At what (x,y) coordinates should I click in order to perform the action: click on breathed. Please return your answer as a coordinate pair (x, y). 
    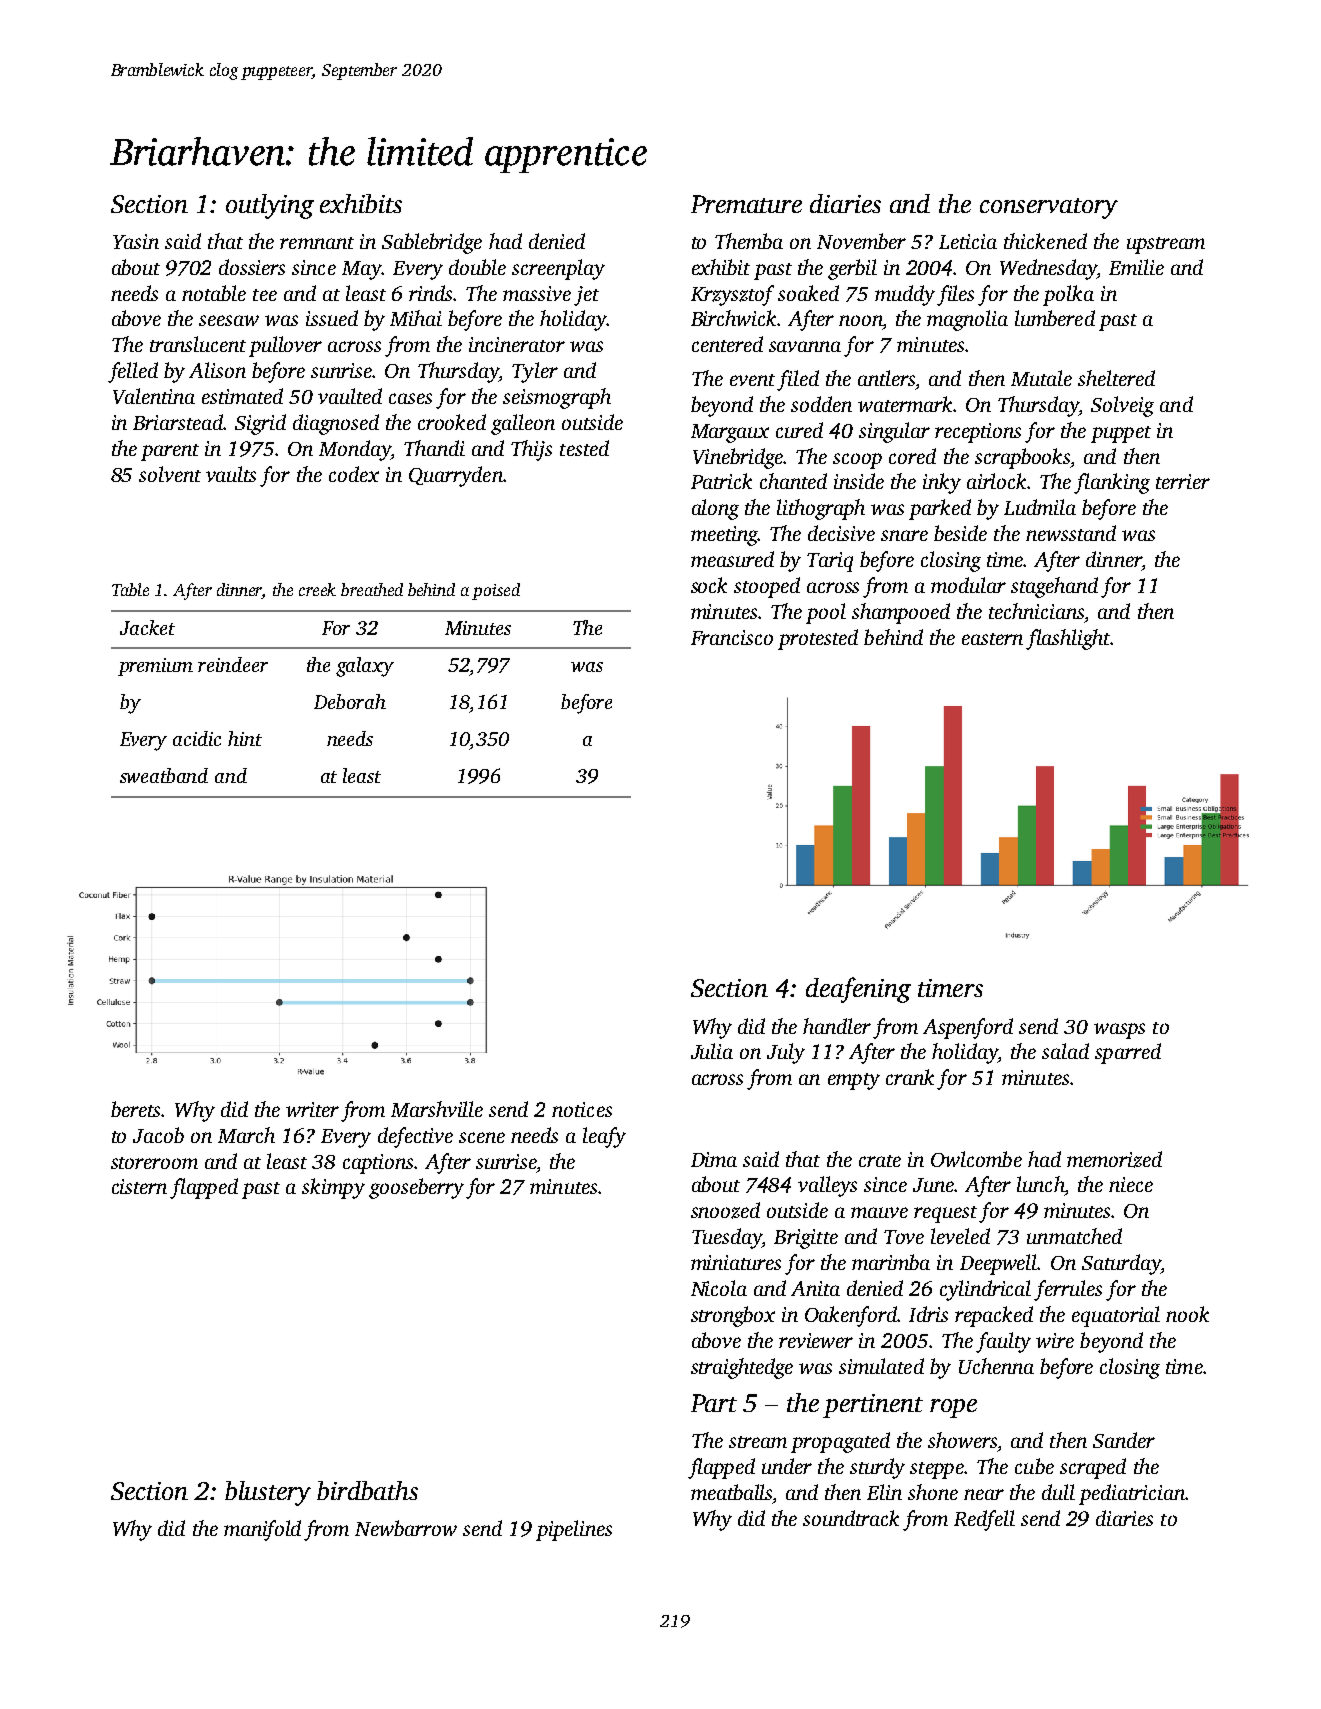
    Looking at the image, I should click on (372, 589).
